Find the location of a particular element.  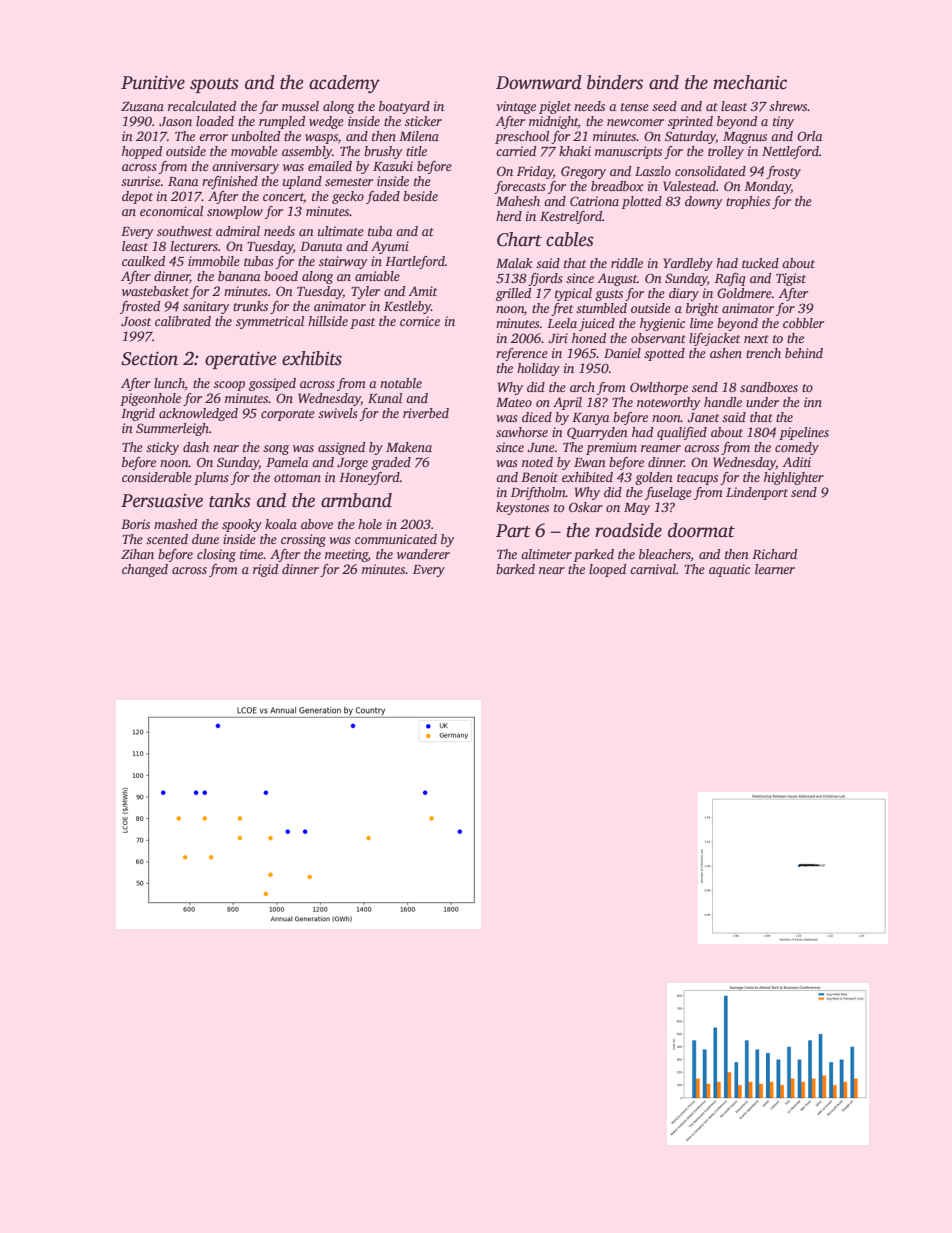

herd is located at coordinates (509, 216).
